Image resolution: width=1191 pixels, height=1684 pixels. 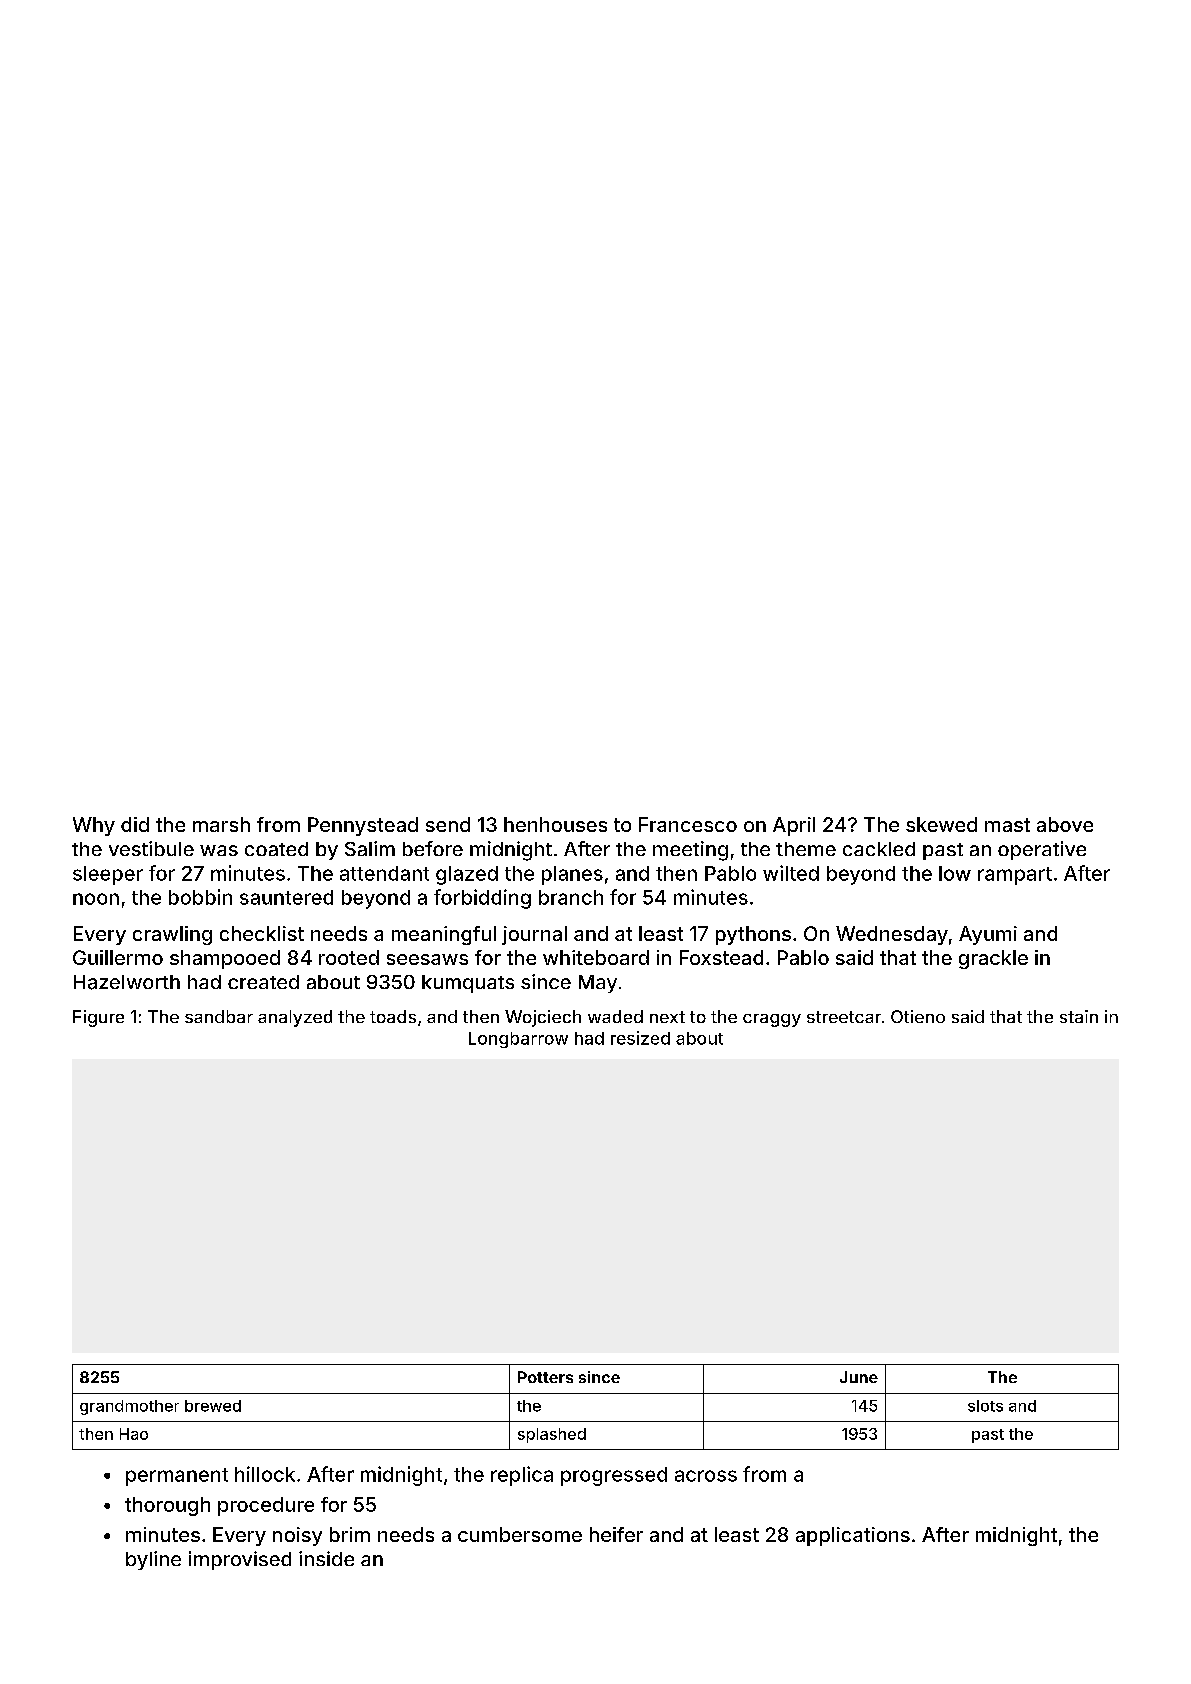 I want to click on brewed, so click(x=213, y=1406).
